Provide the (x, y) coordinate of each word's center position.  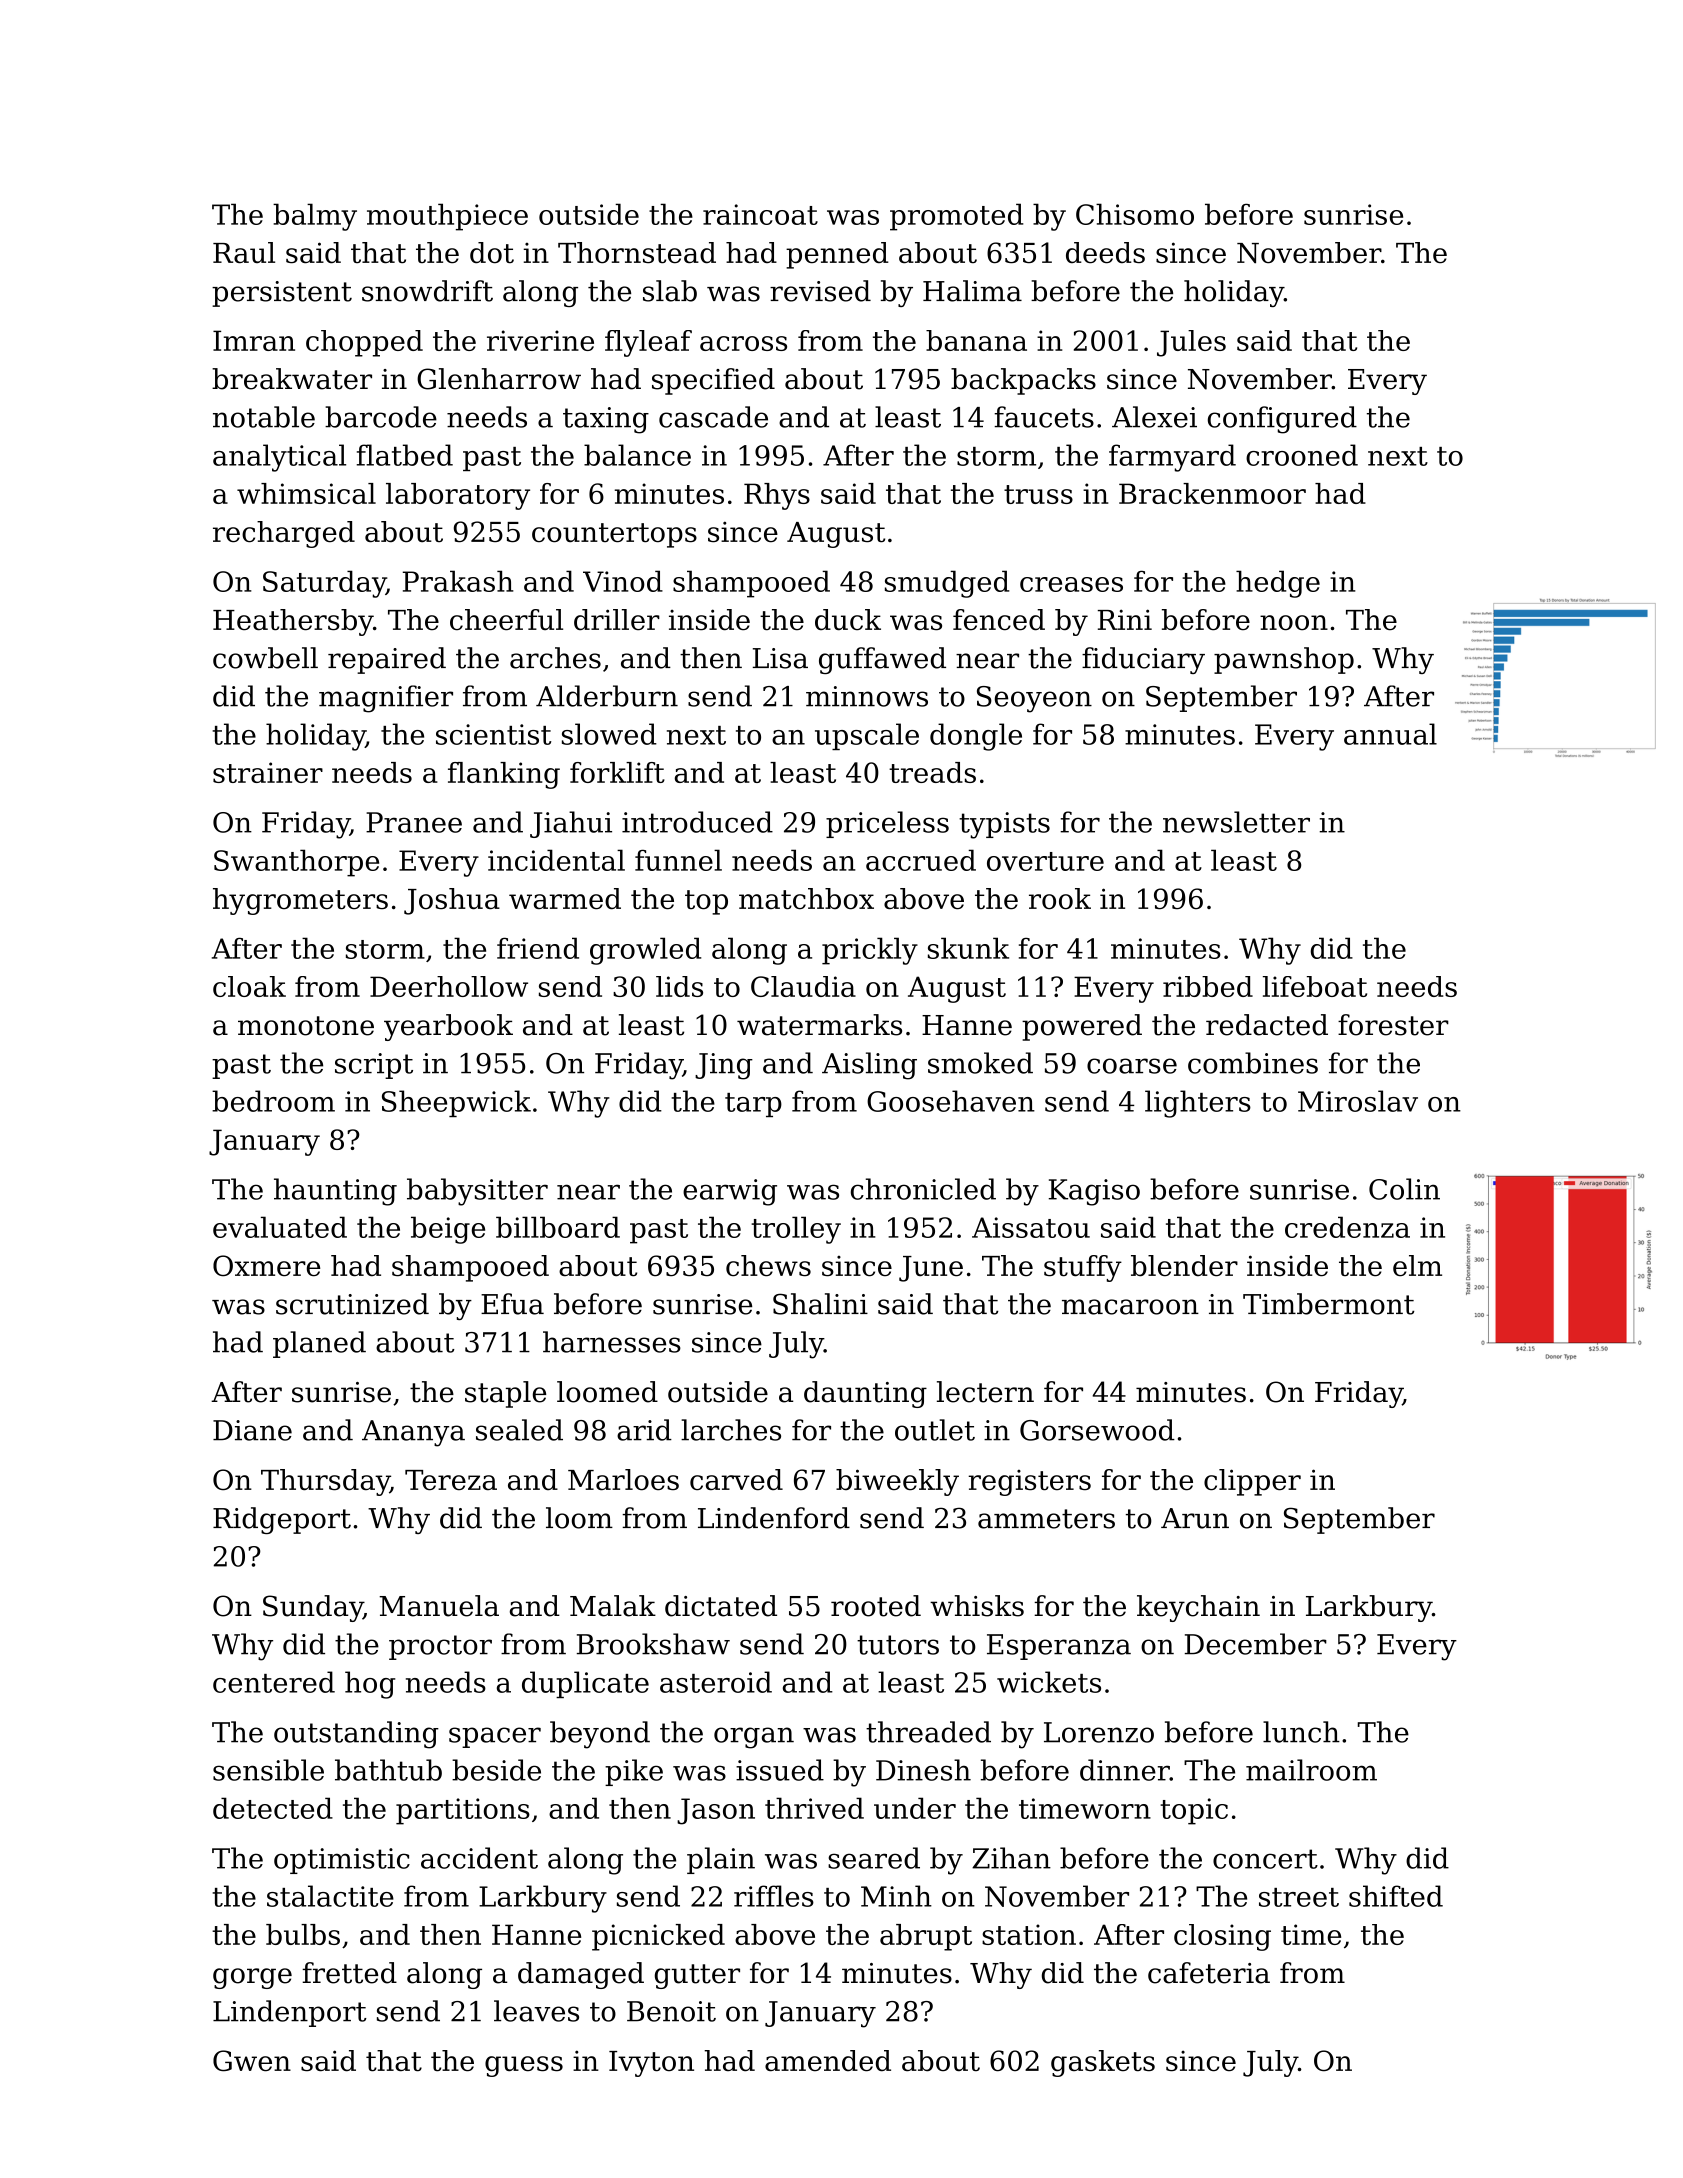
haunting (335, 1192)
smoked (980, 1063)
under (915, 1808)
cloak (249, 986)
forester (1393, 1025)
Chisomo (1135, 214)
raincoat (760, 214)
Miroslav (1358, 1101)
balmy (315, 217)
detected (273, 1808)
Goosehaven (951, 1101)
